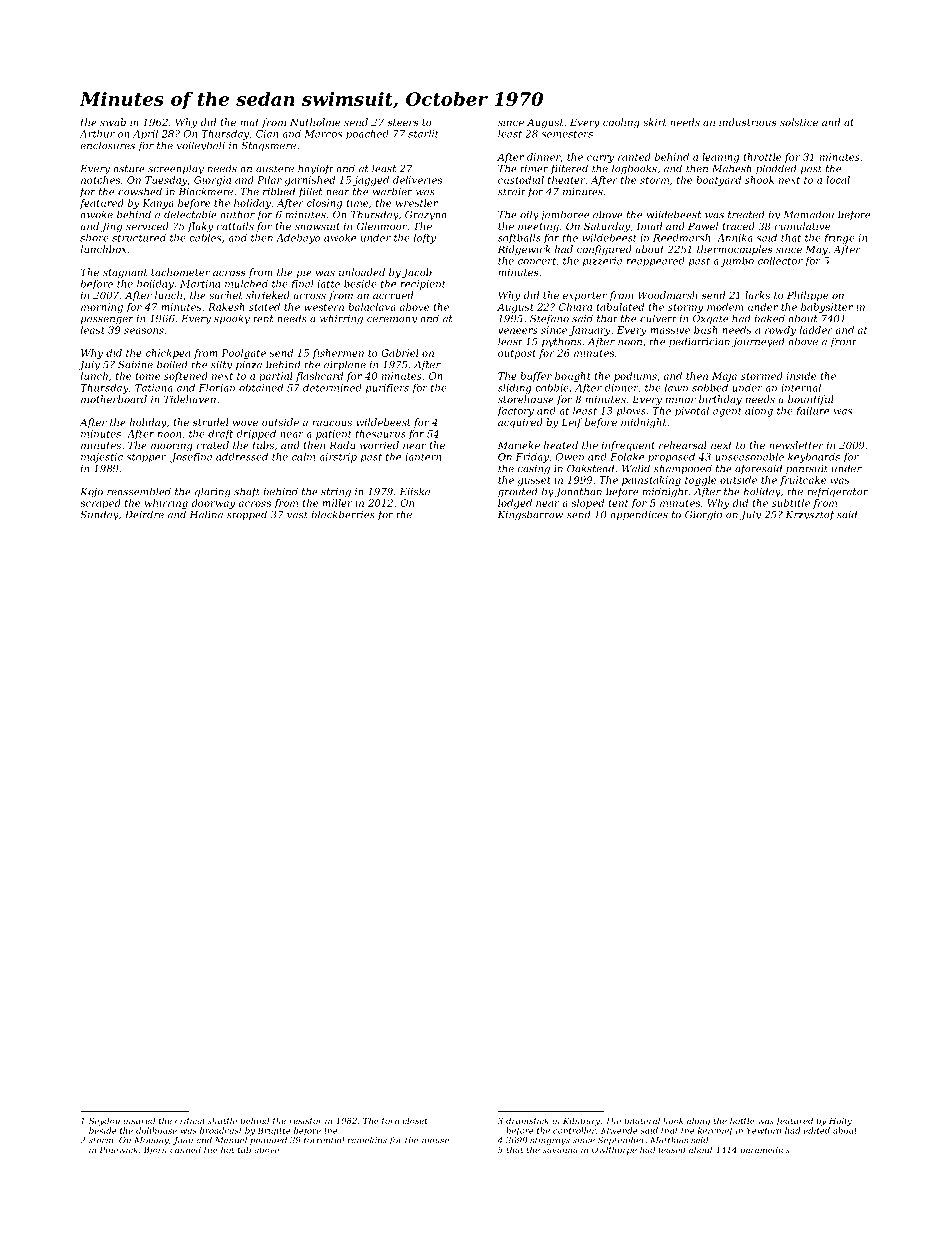  Describe the element at coordinates (190, 399) in the page. I see `Tidehaven` at that location.
